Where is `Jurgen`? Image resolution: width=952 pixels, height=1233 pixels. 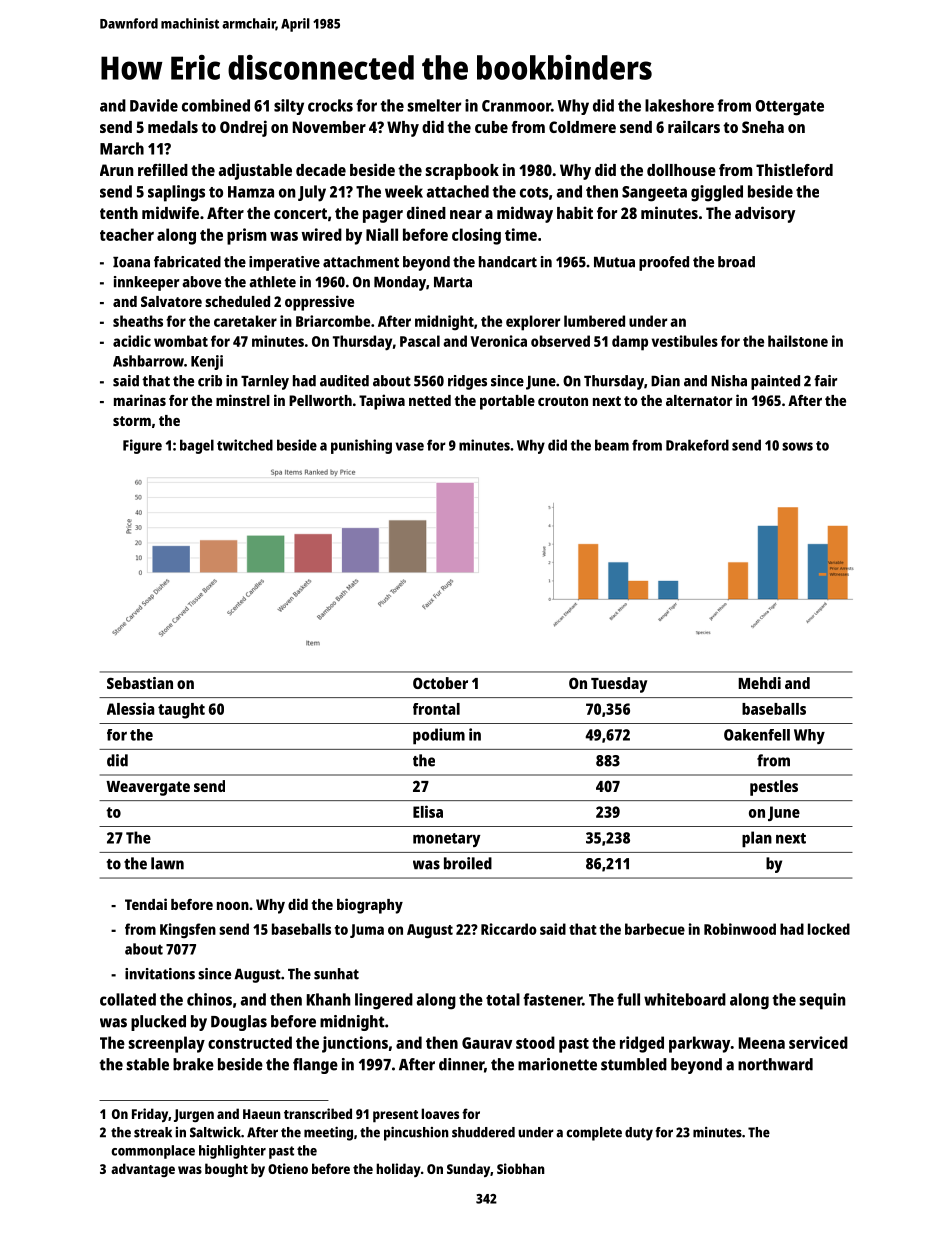 Jurgen is located at coordinates (194, 1115).
